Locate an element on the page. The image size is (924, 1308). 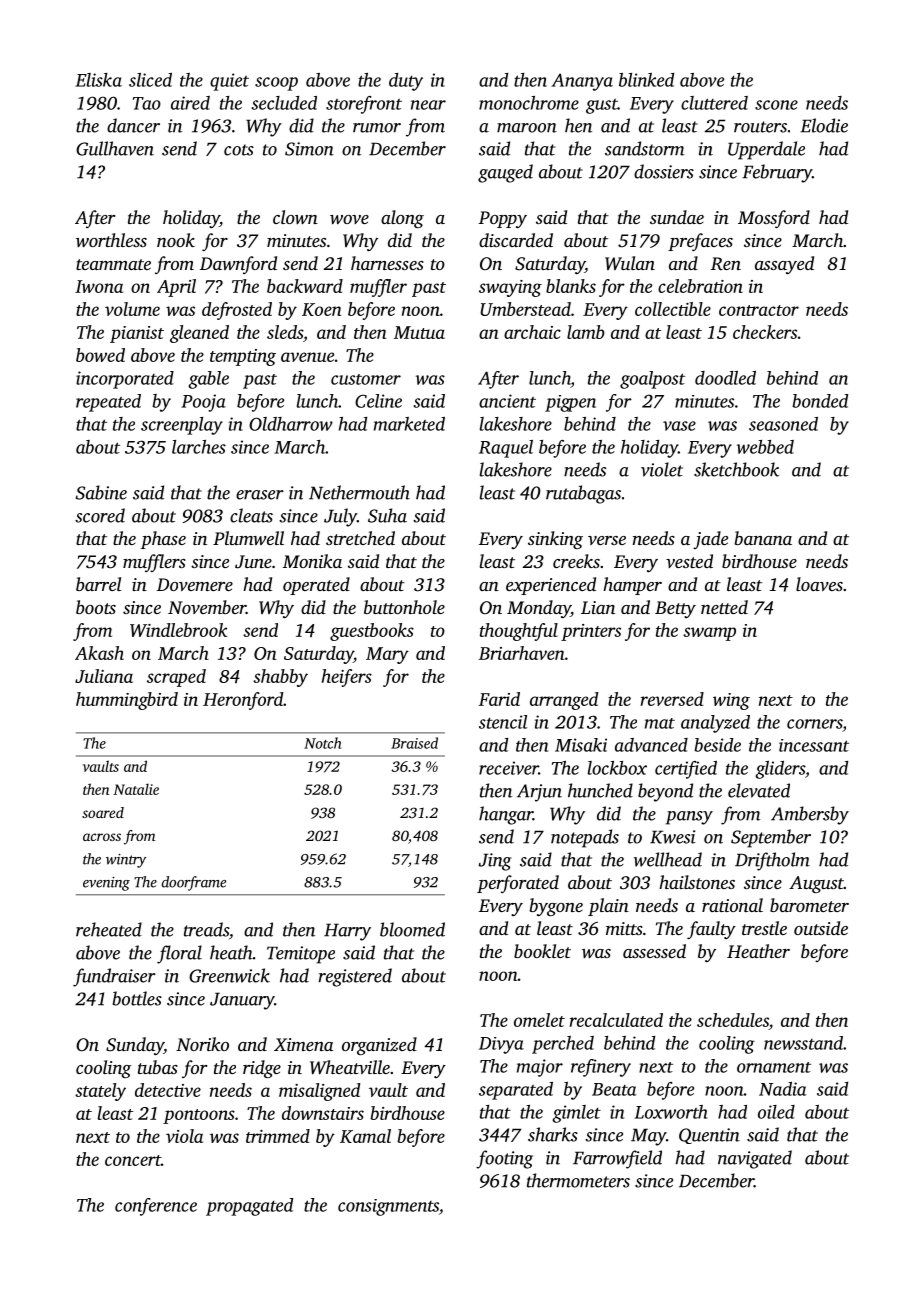
outside is located at coordinates (821, 928).
